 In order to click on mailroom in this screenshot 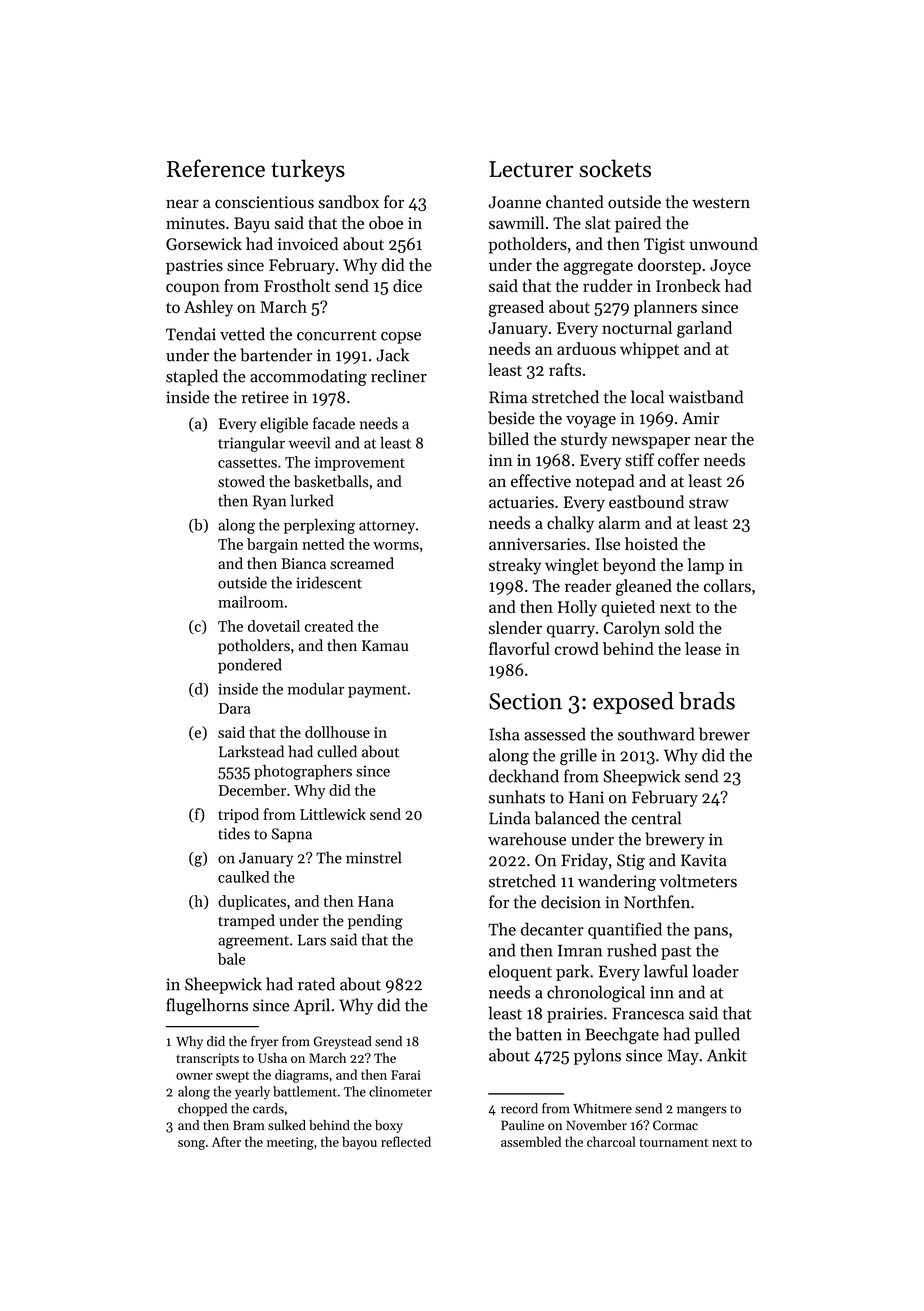, I will do `click(251, 602)`.
